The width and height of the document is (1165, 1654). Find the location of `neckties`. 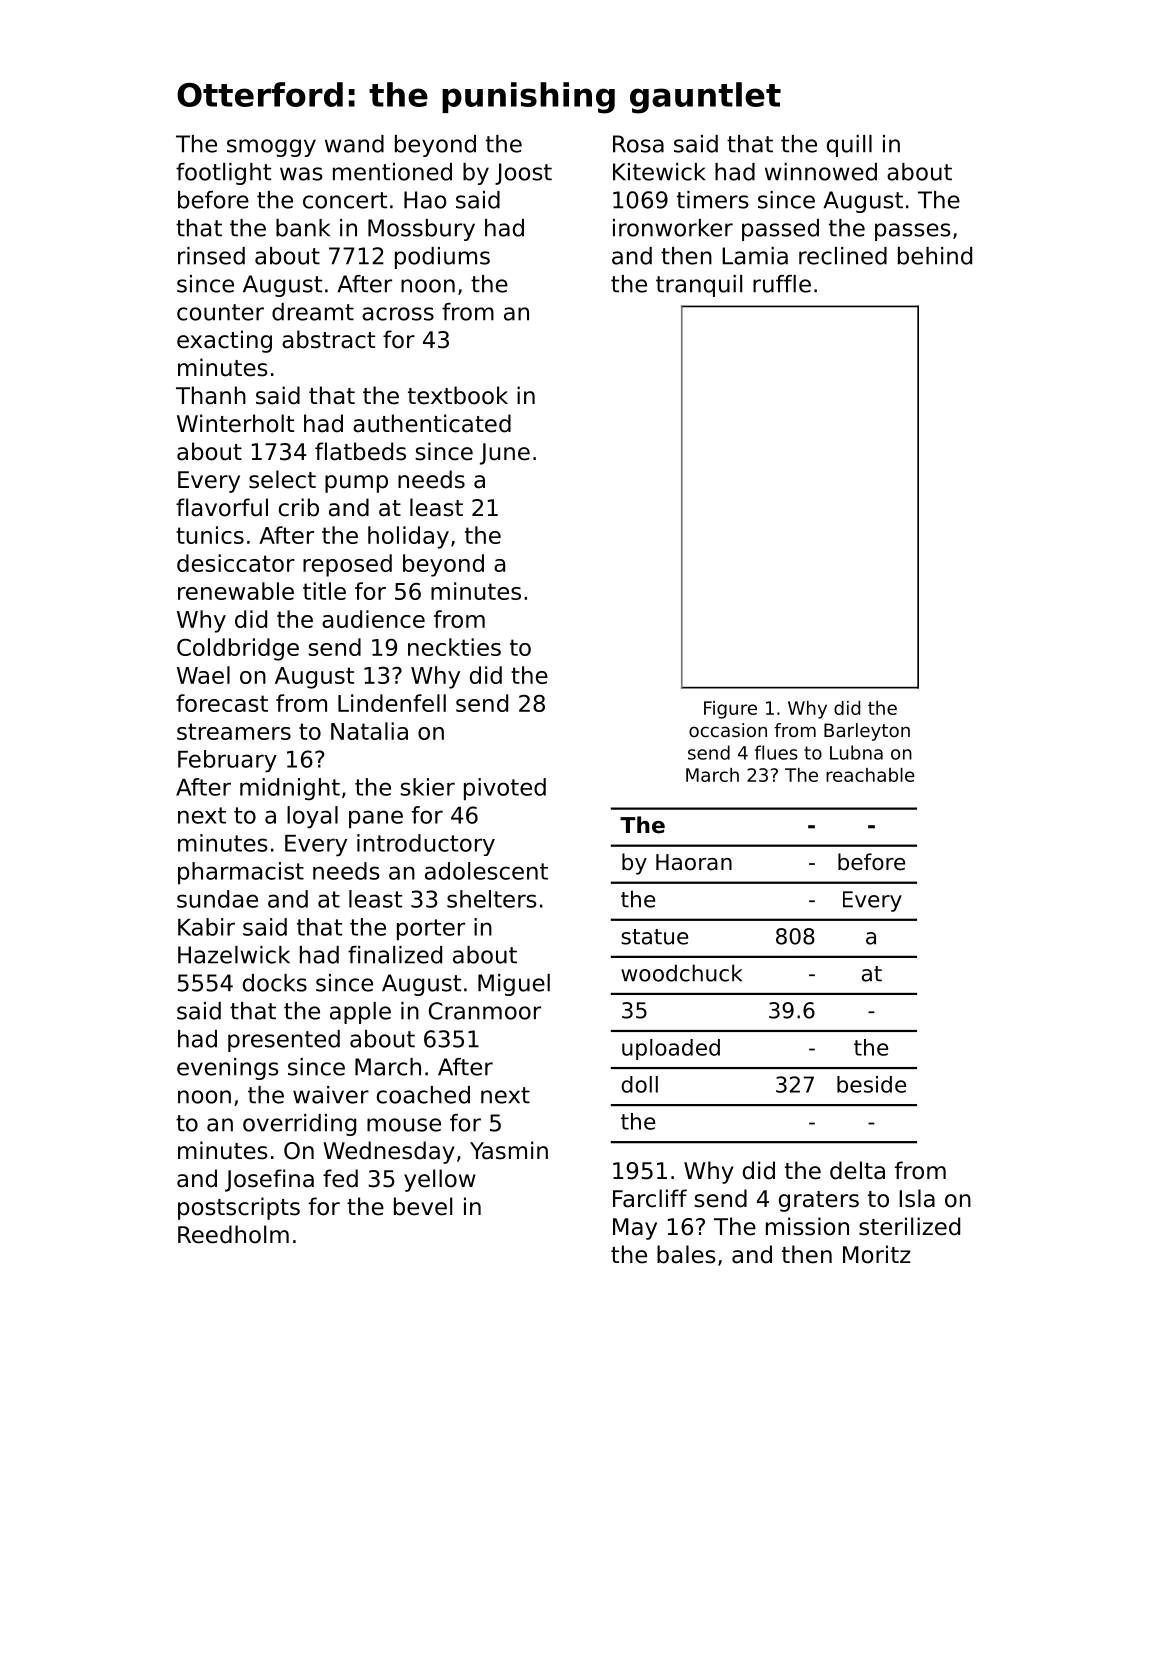

neckties is located at coordinates (454, 647).
